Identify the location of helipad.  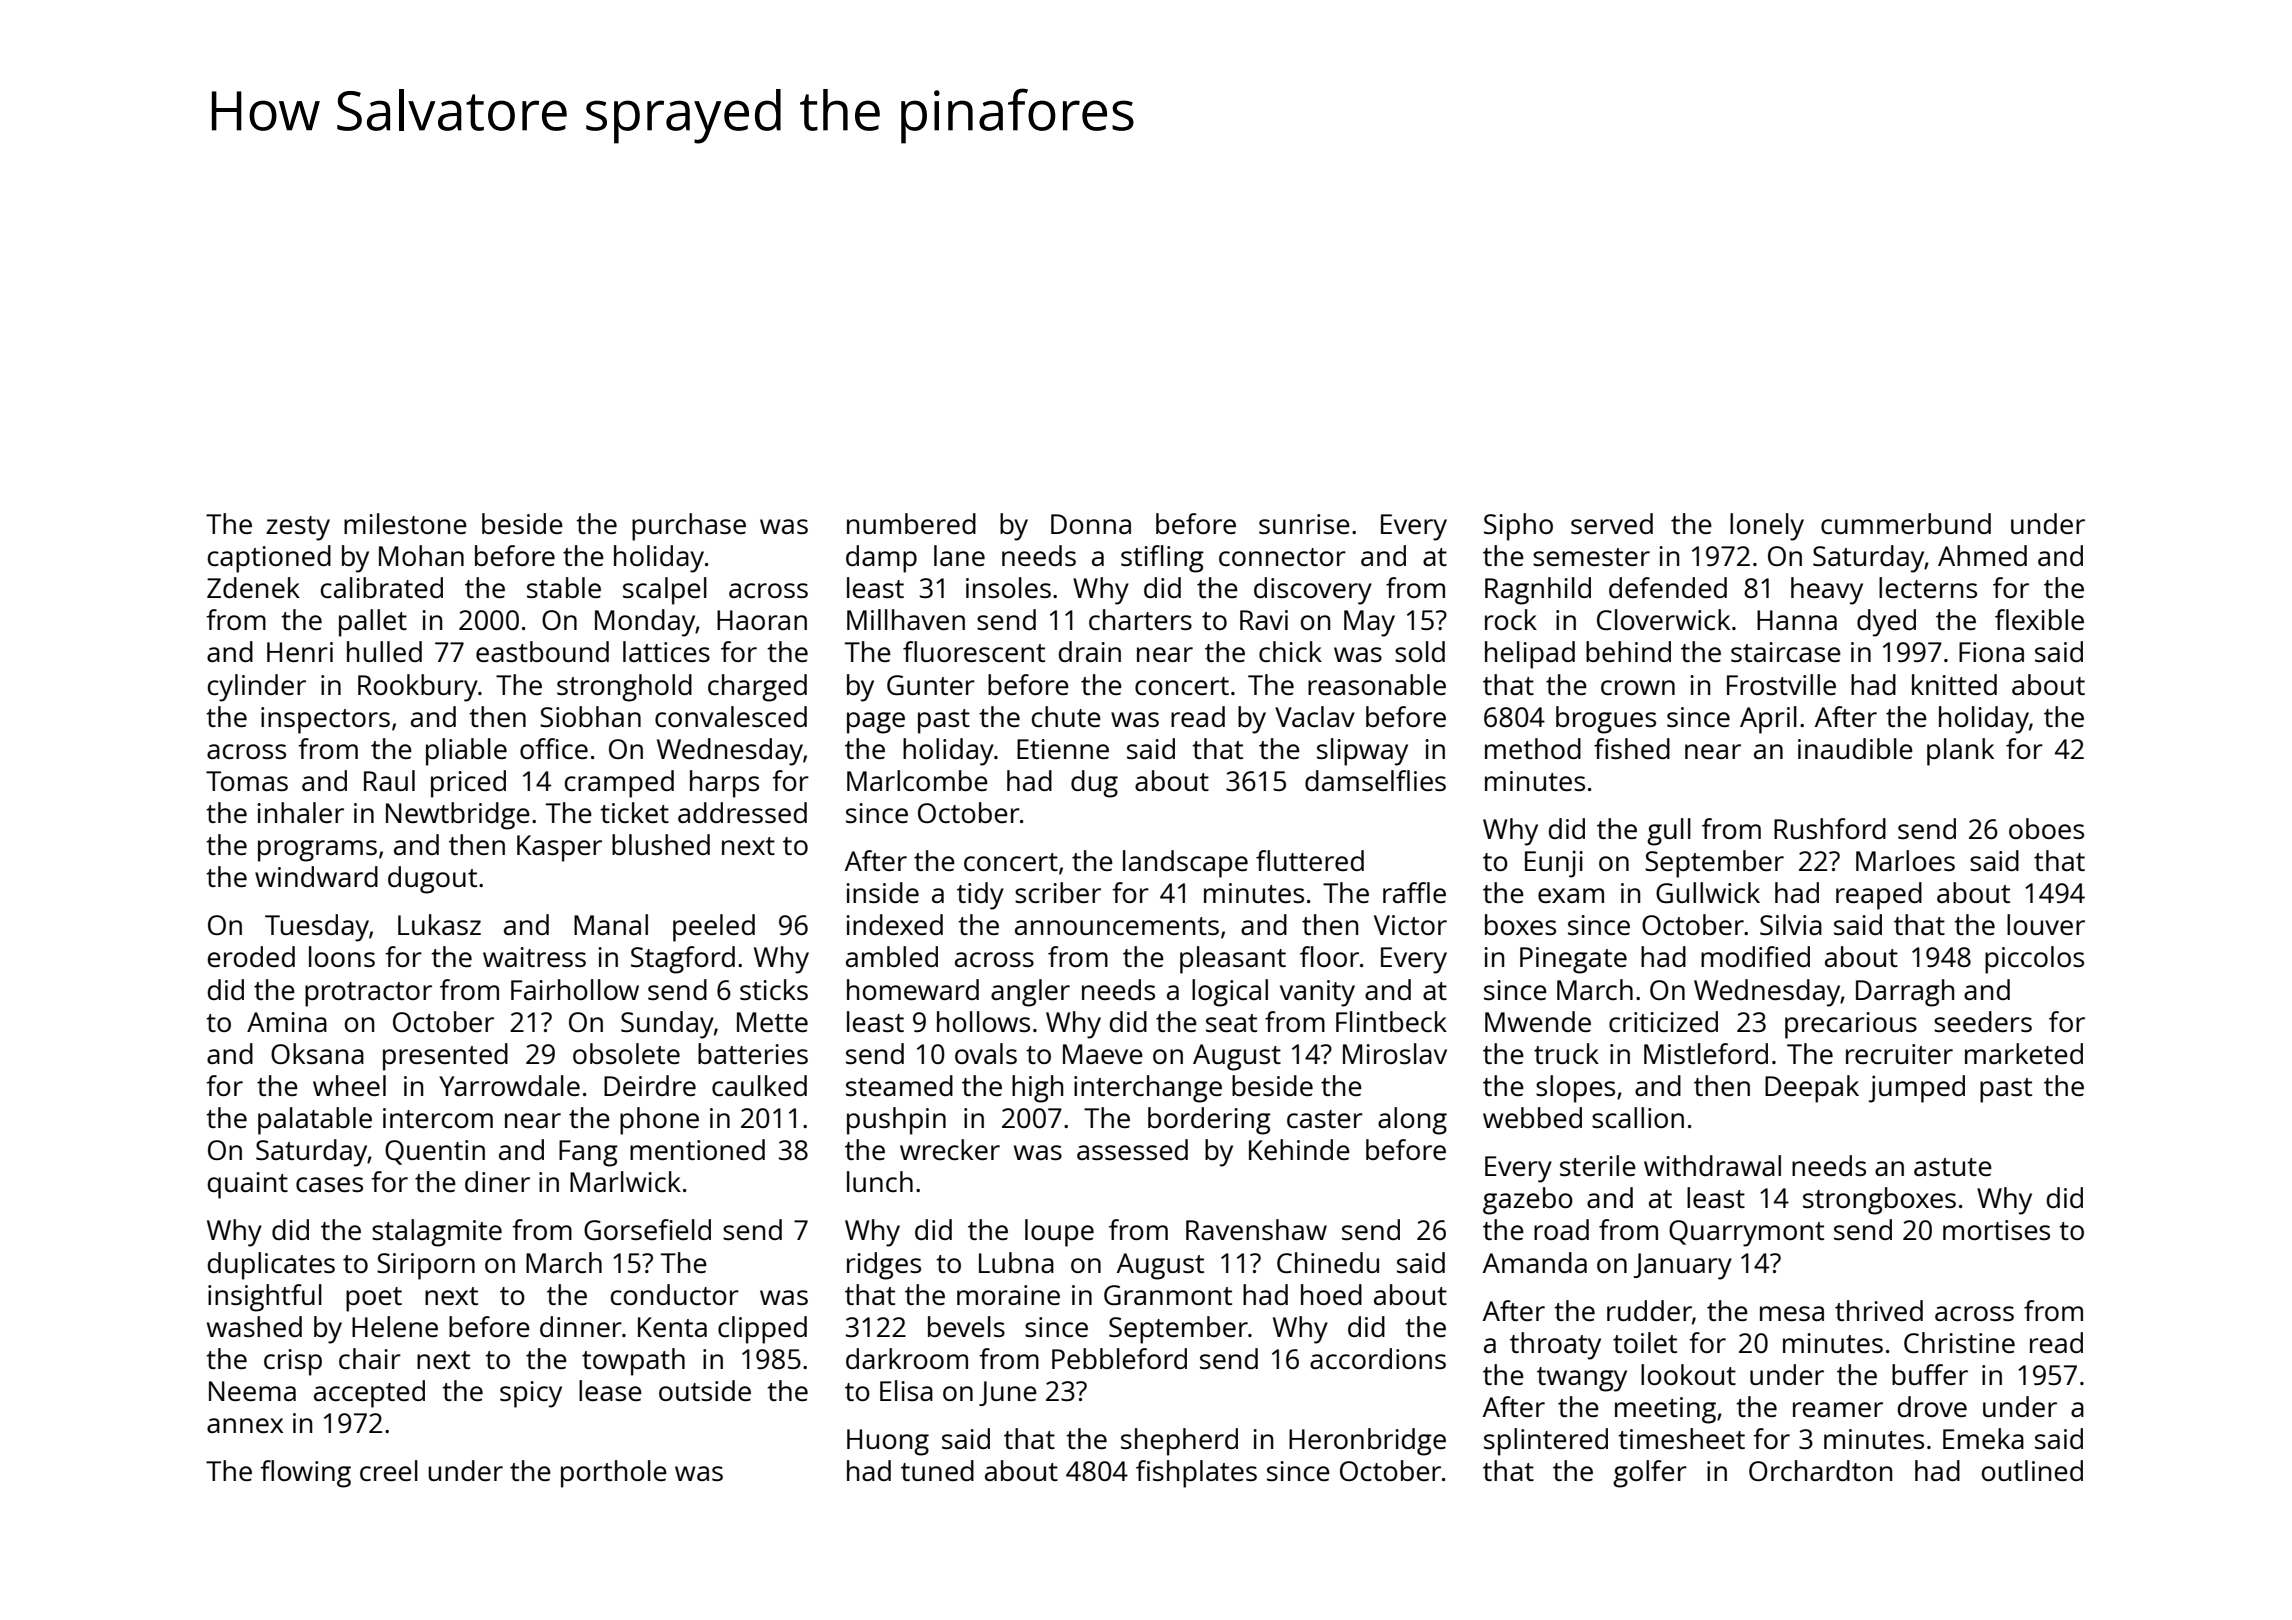
(1530, 655).
